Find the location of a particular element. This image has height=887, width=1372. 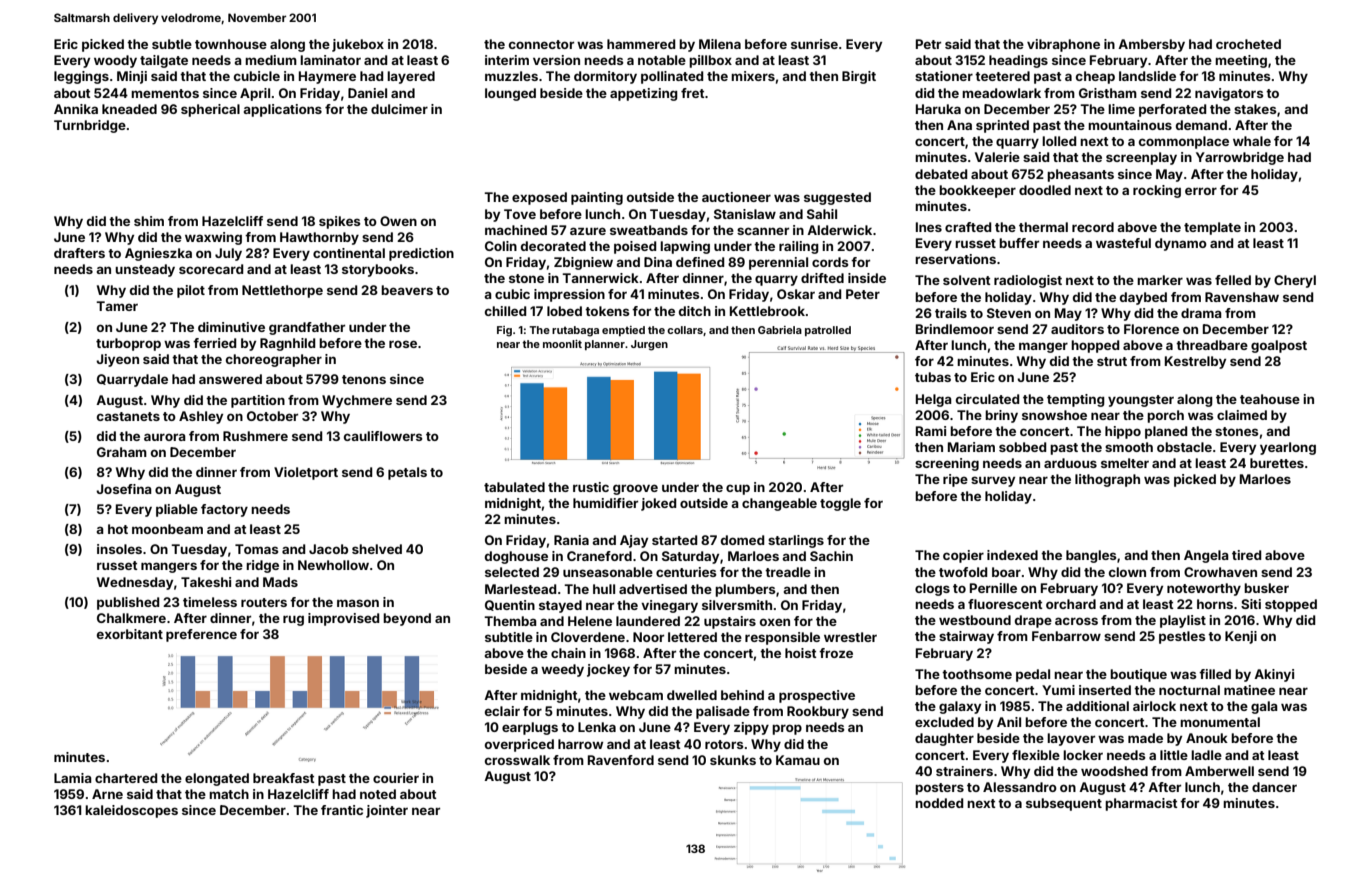

townhouse is located at coordinates (231, 44).
